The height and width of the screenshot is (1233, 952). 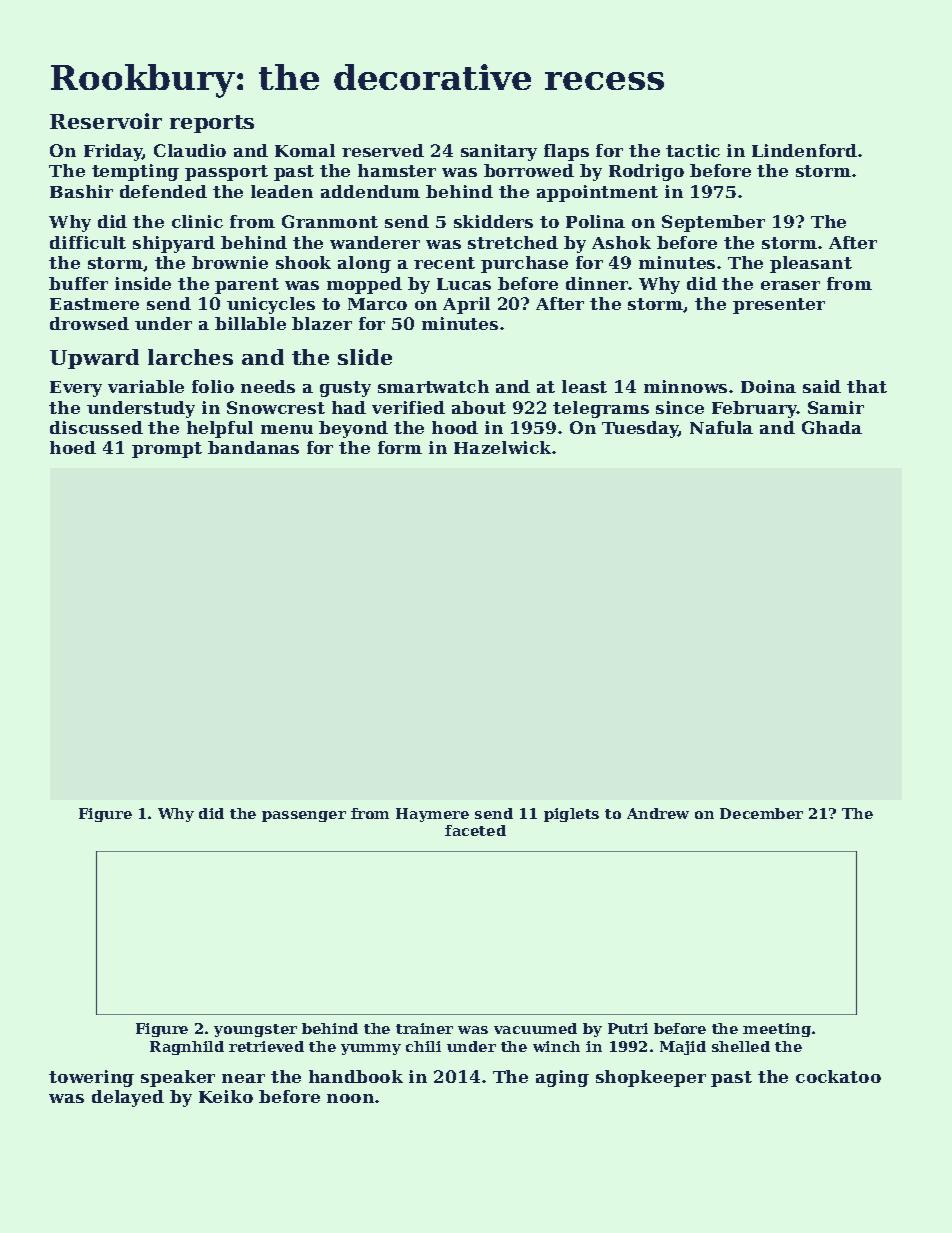 What do you see at coordinates (304, 816) in the screenshot?
I see `passenger` at bounding box center [304, 816].
